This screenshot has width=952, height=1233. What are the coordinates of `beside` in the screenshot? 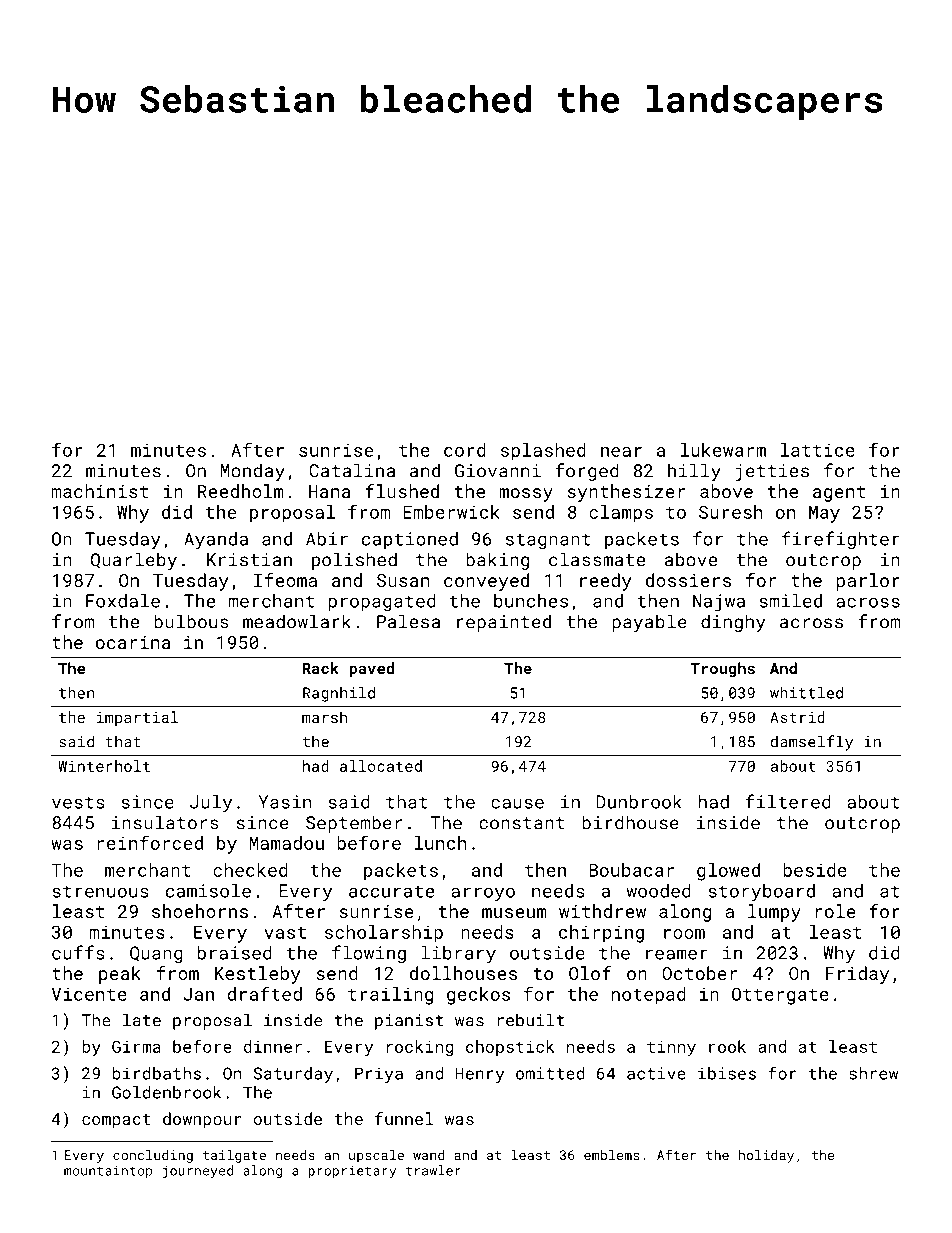 It's located at (815, 870).
